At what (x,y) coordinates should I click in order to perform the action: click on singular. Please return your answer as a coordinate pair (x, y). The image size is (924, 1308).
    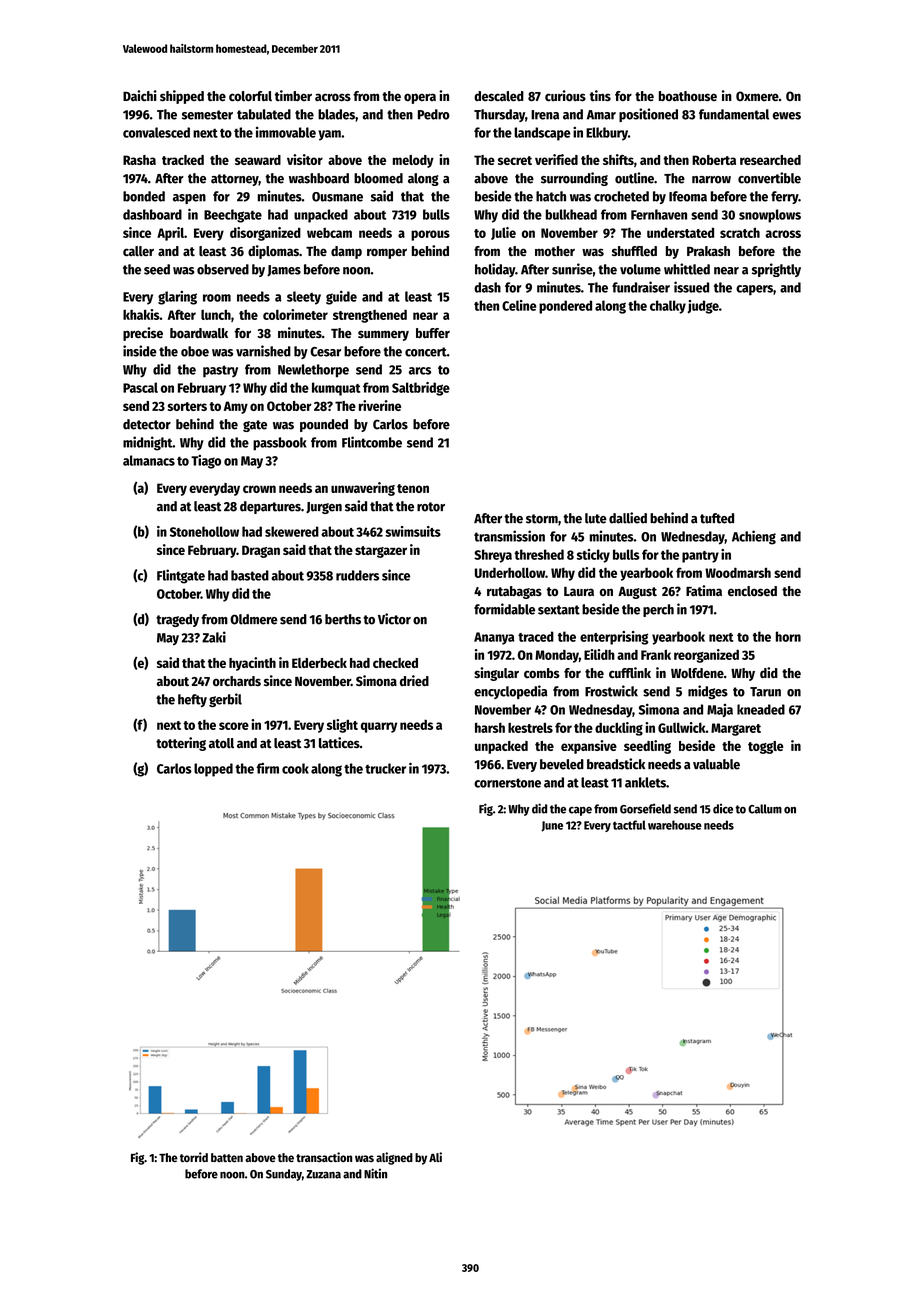
    Looking at the image, I should click on (496, 674).
